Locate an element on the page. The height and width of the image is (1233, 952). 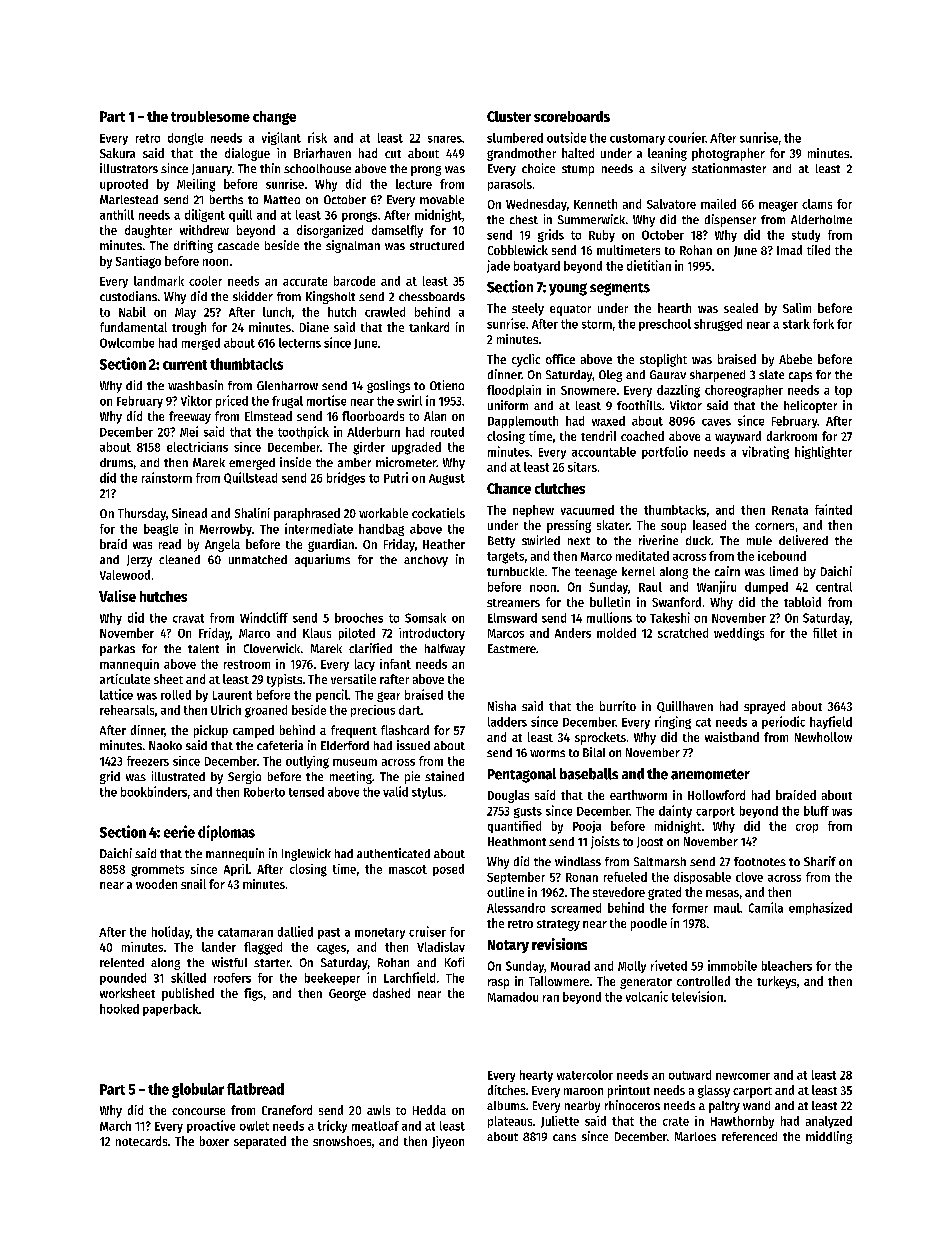
Abebe is located at coordinates (795, 359).
